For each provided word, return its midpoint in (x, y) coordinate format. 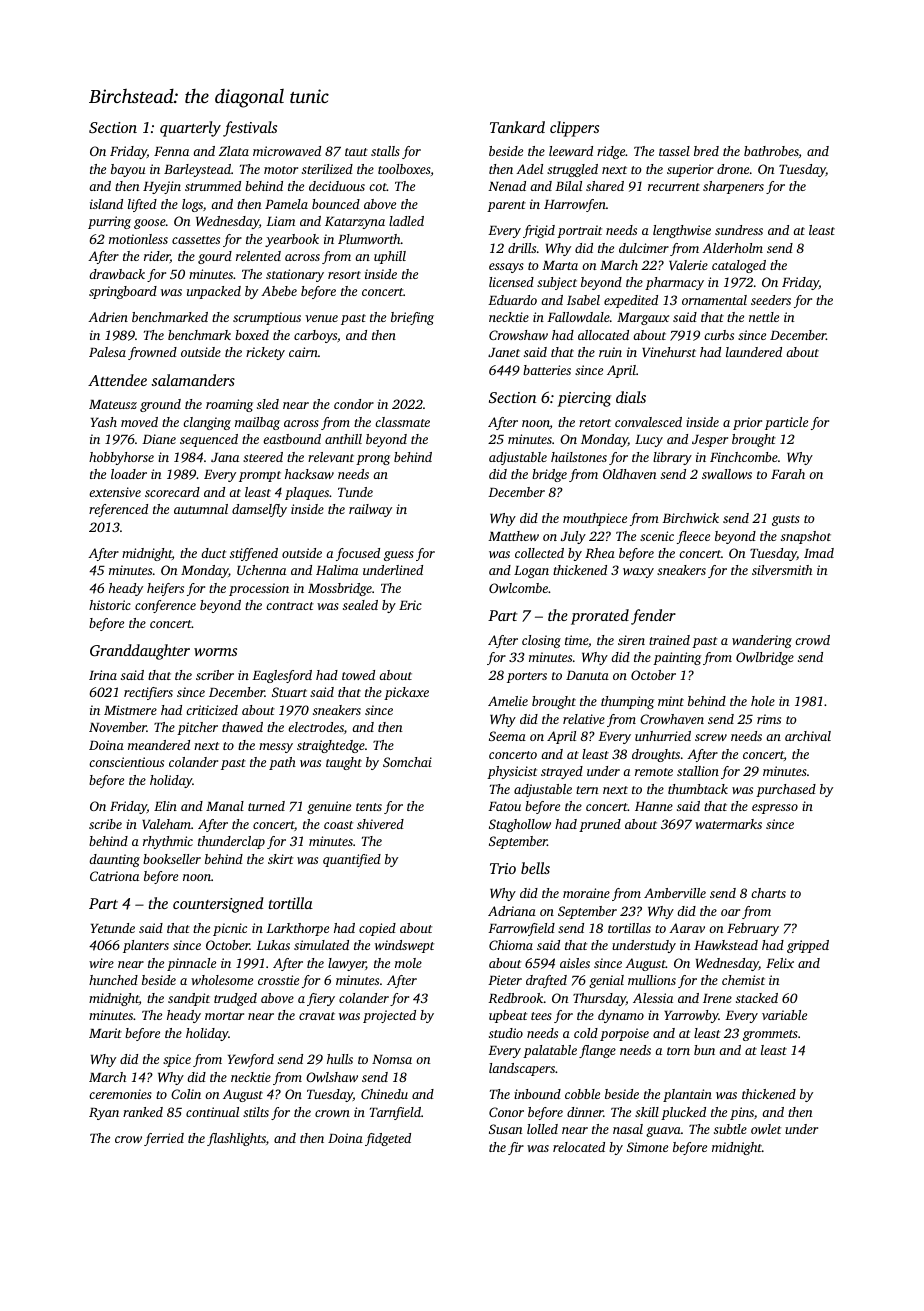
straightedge (331, 746)
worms (215, 652)
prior (747, 423)
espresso (775, 809)
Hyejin (162, 187)
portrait (579, 231)
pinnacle (191, 964)
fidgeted (388, 1139)
